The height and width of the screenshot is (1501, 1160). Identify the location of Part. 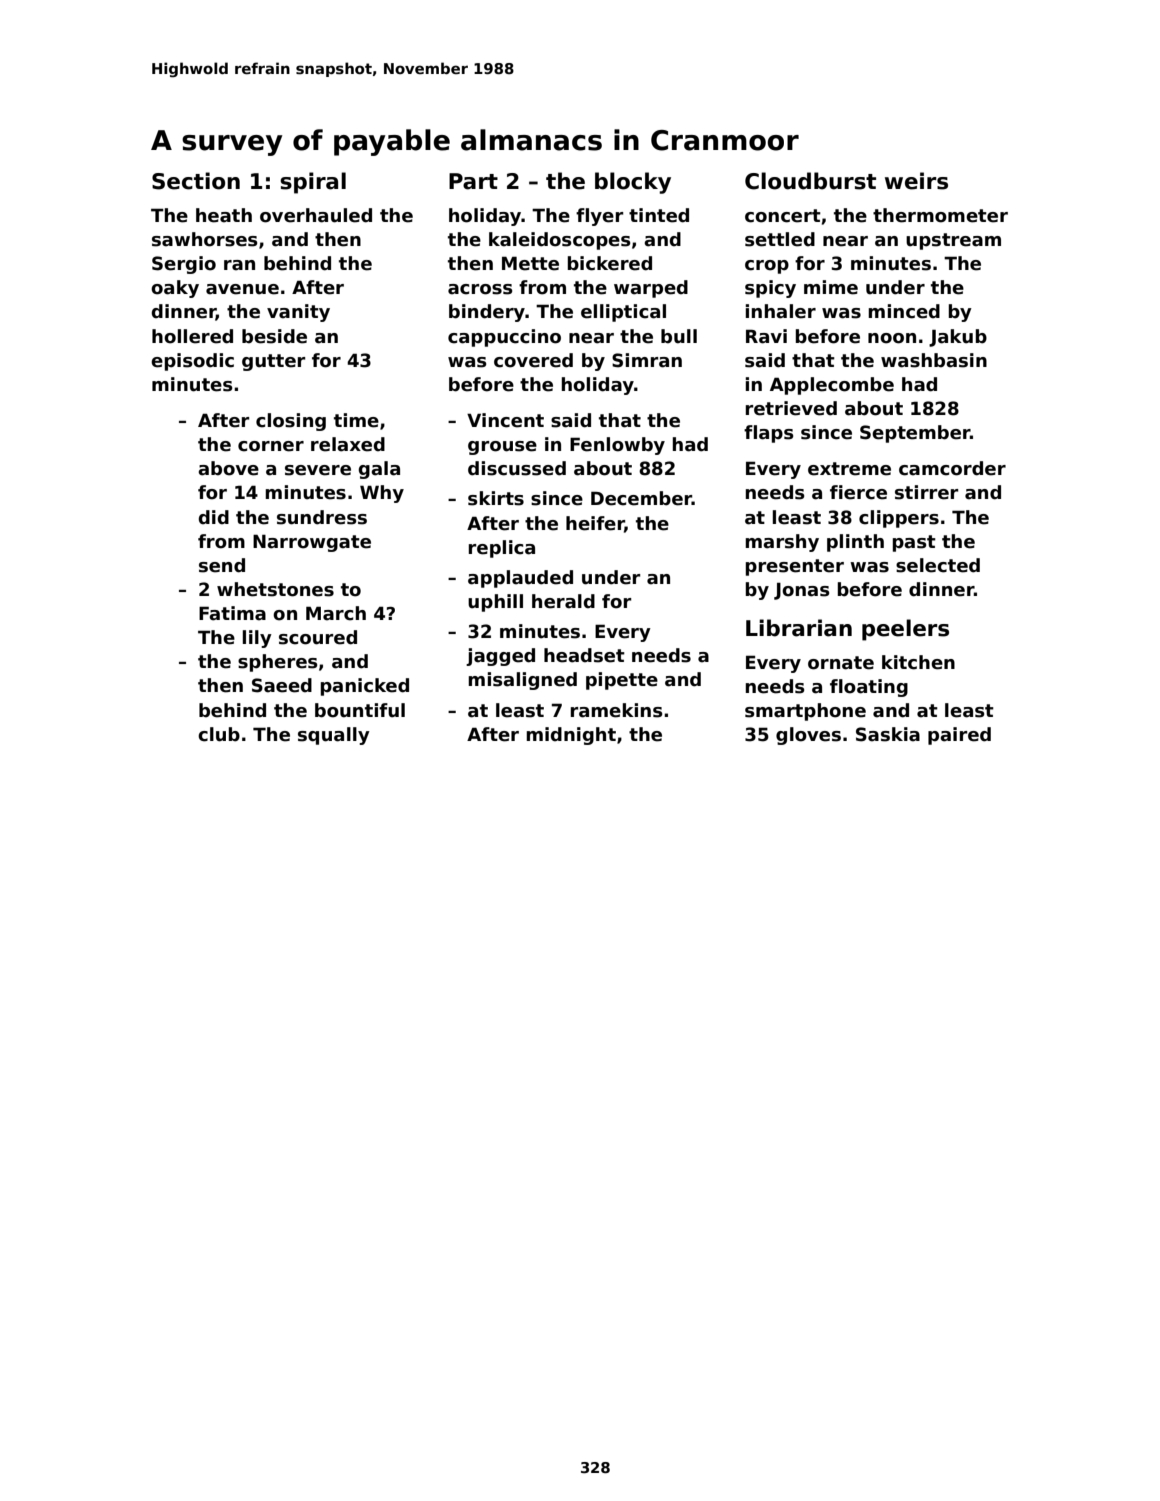
(473, 181).
